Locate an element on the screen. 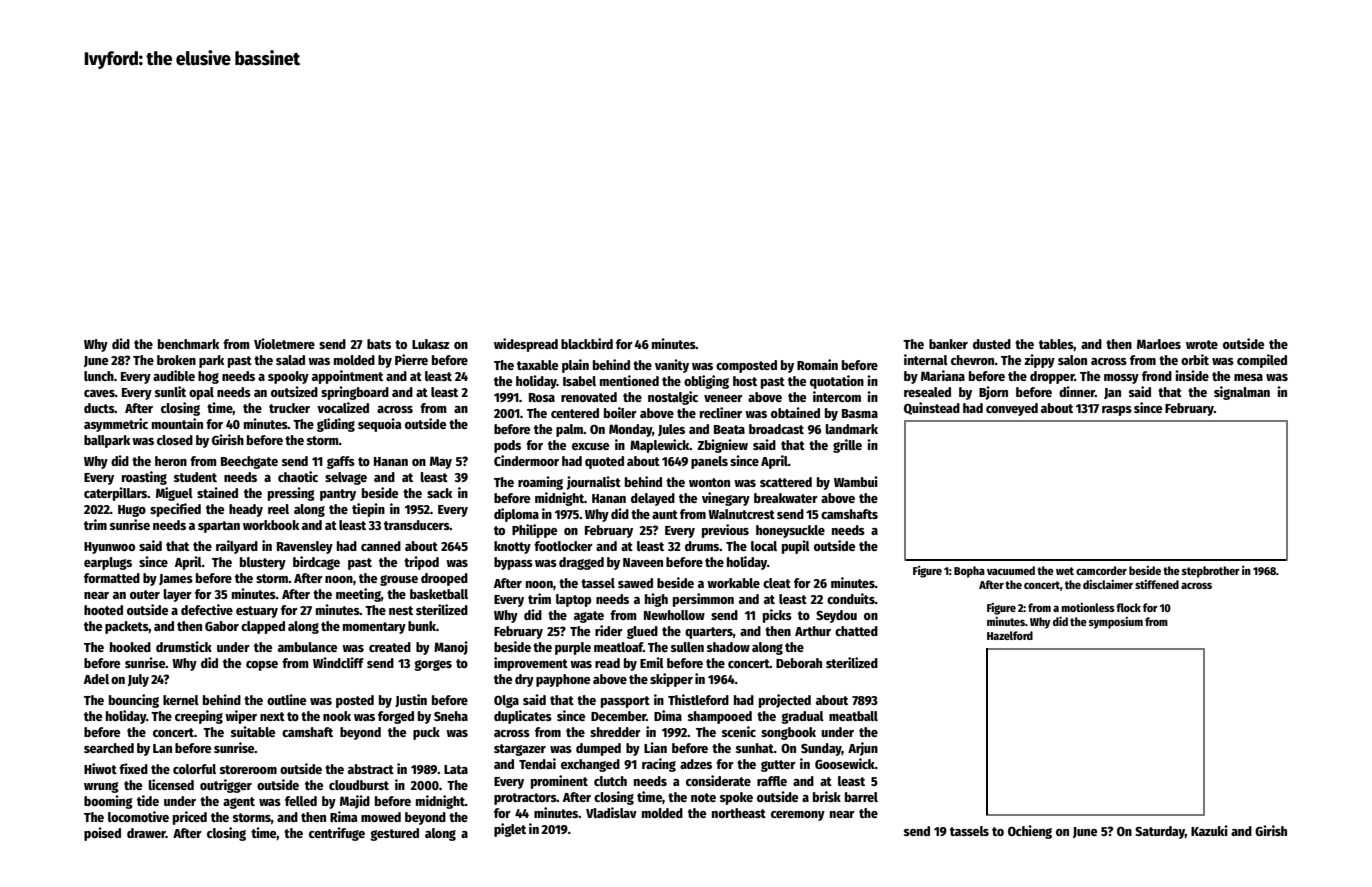  host is located at coordinates (745, 381).
